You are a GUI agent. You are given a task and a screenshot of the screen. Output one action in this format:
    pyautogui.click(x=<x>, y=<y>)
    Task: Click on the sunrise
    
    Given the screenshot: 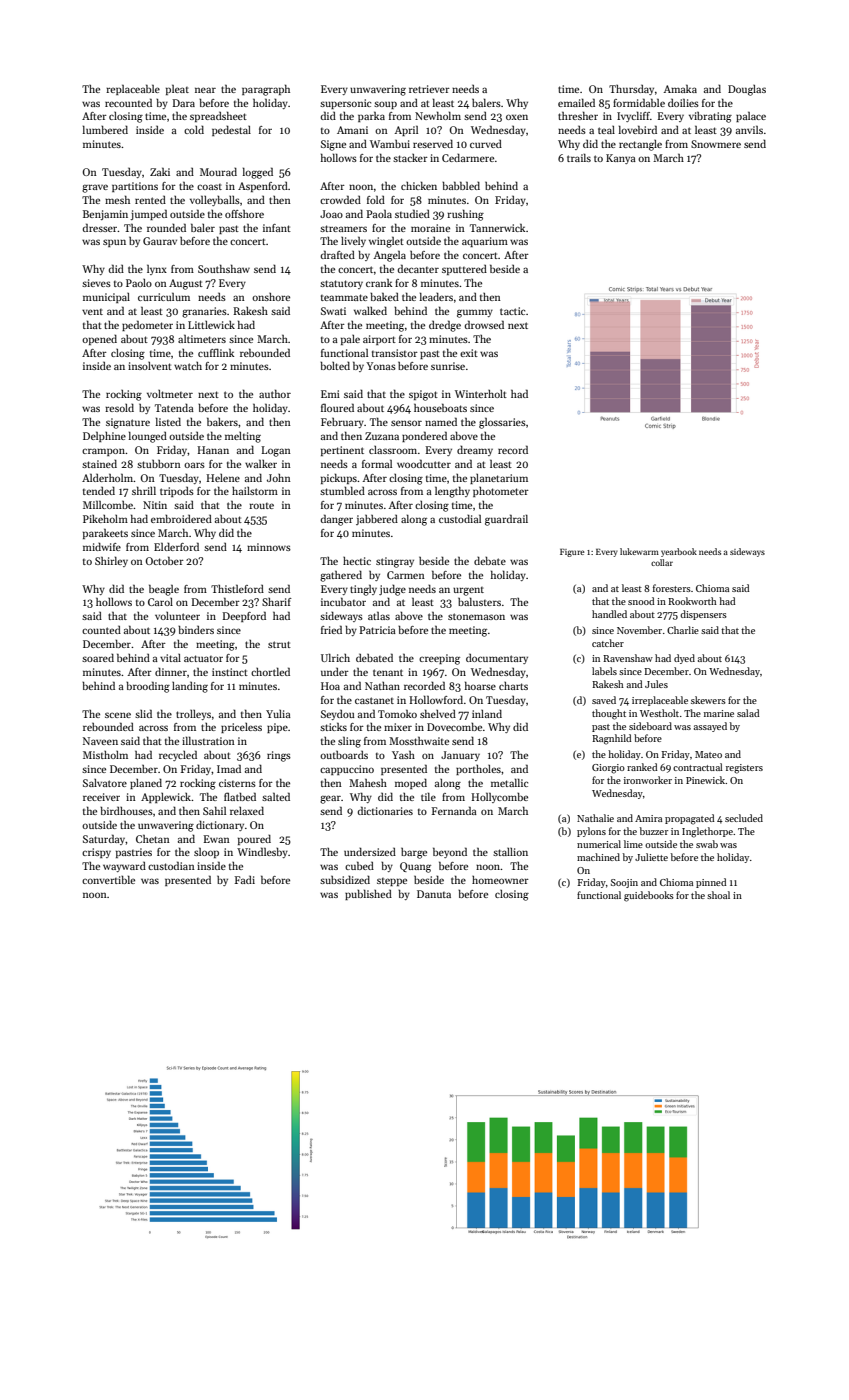 What is the action you would take?
    pyautogui.click(x=448, y=366)
